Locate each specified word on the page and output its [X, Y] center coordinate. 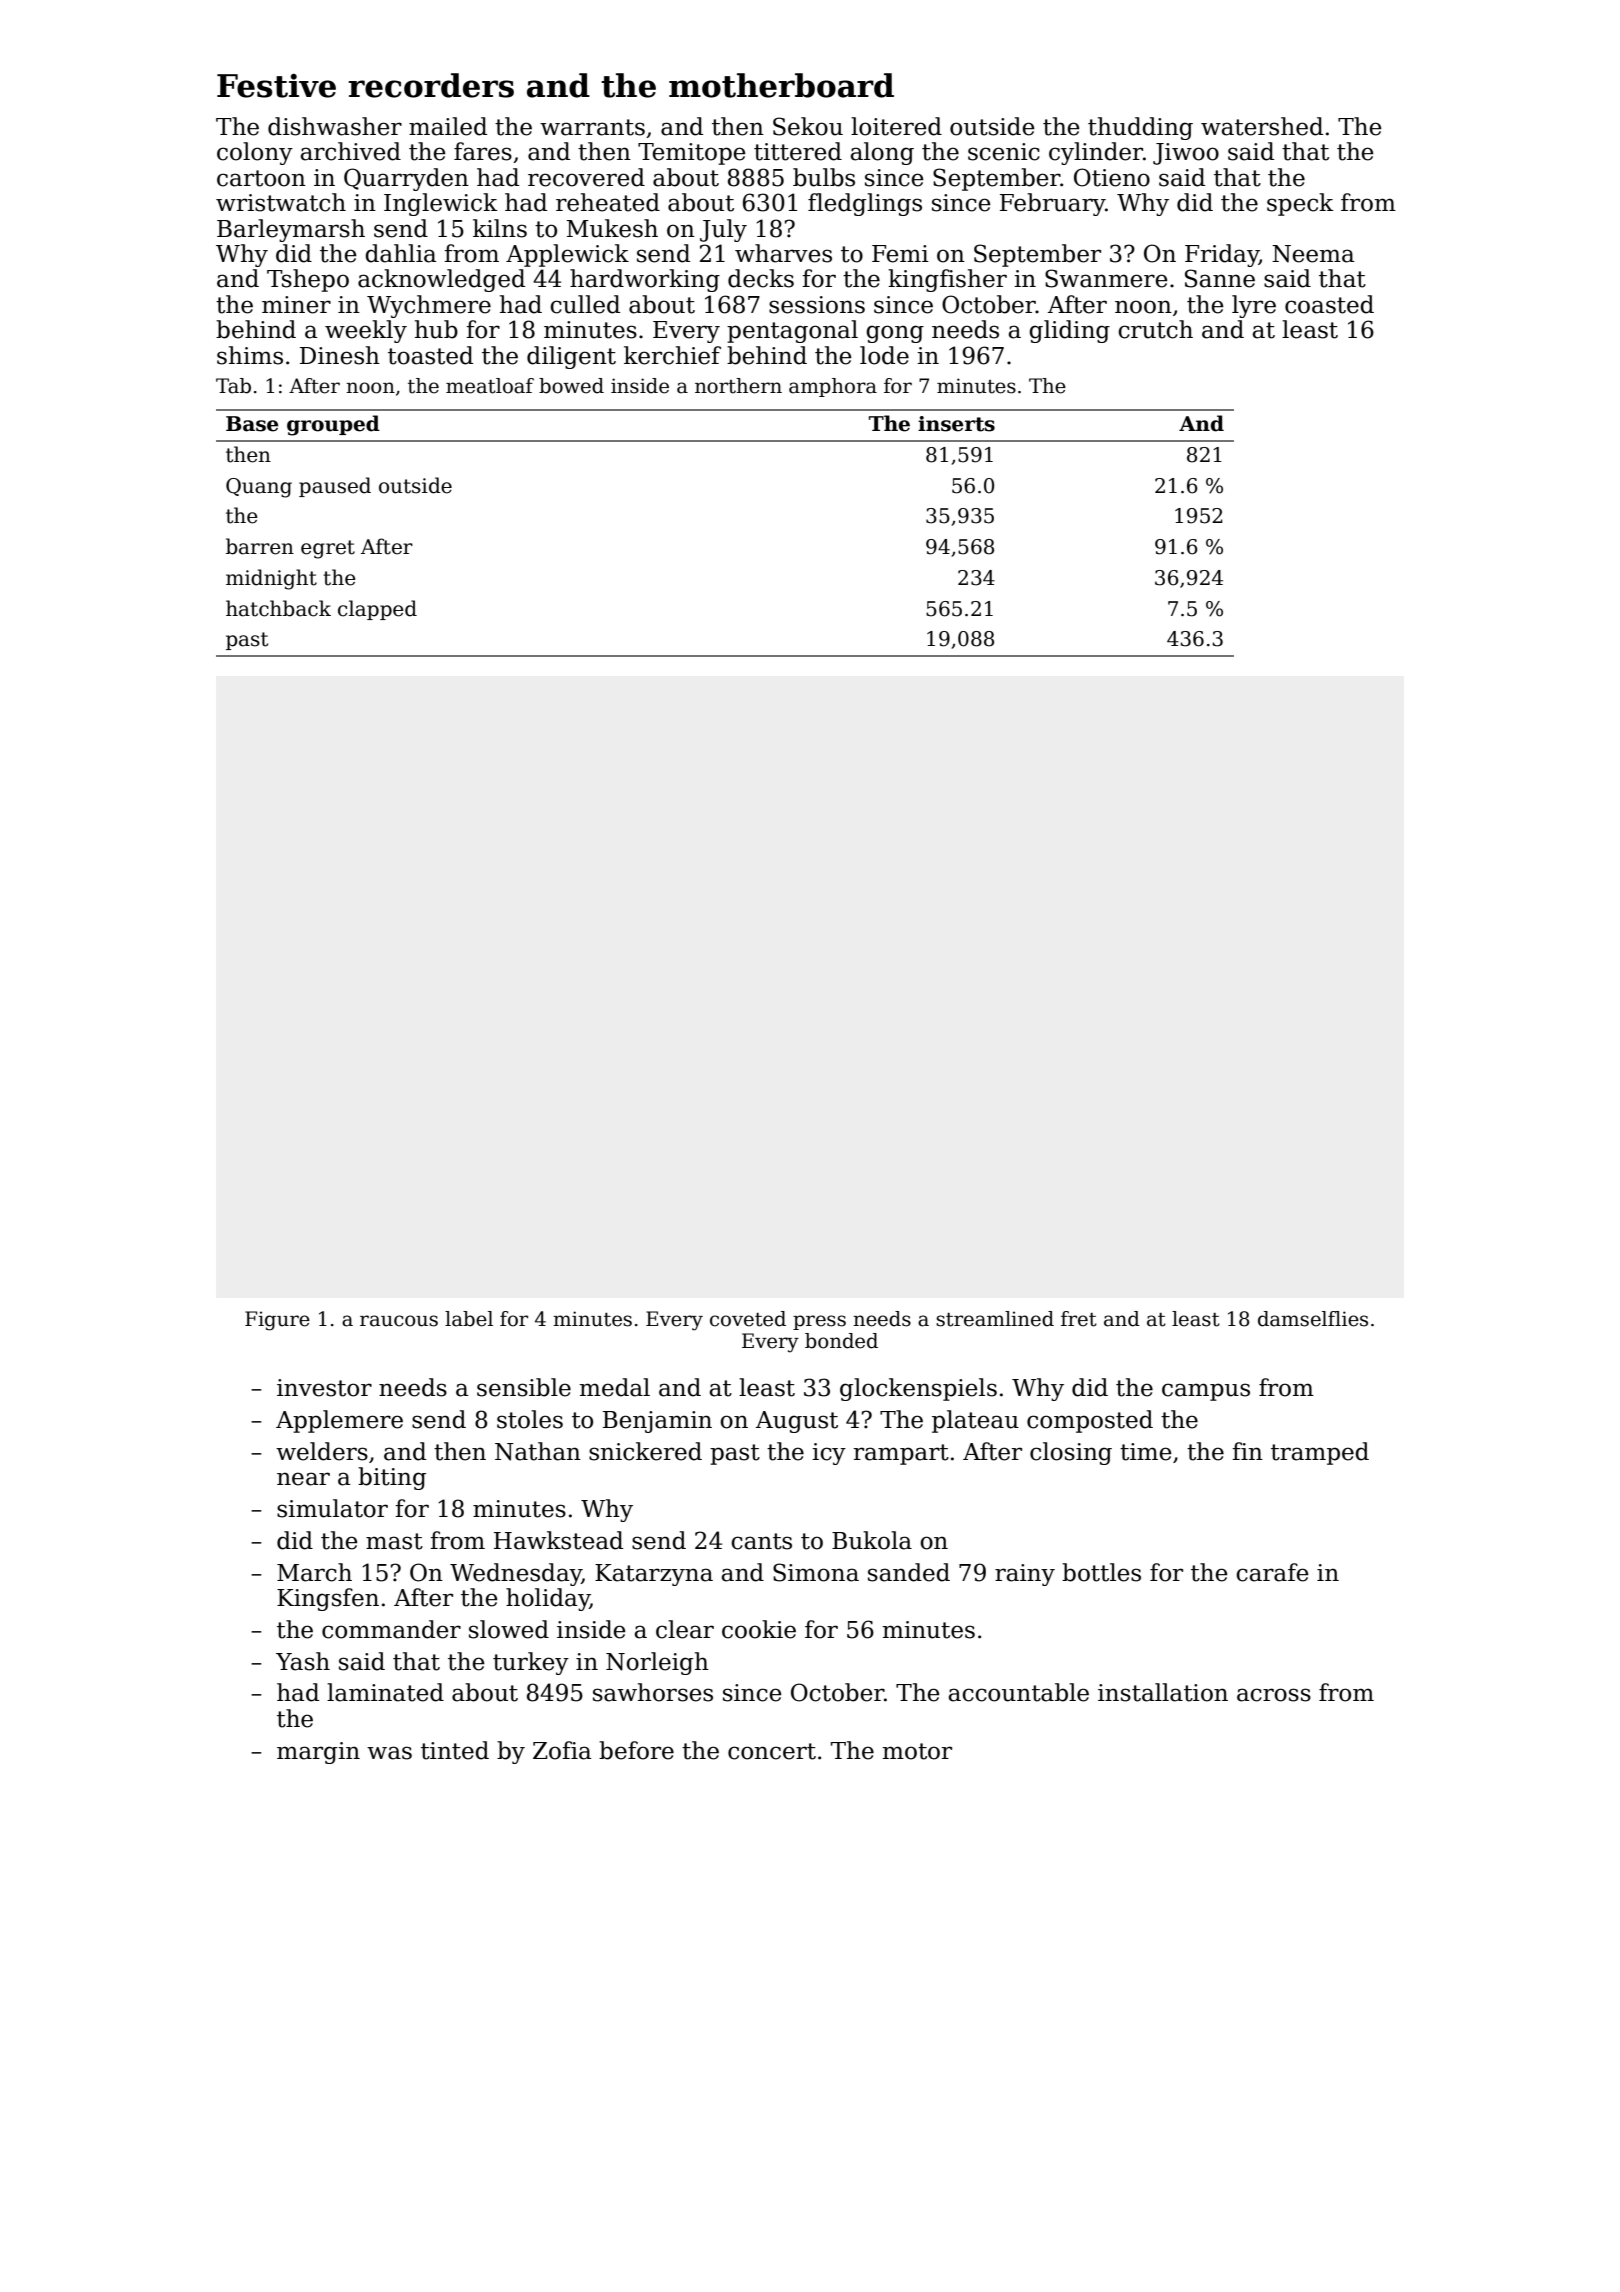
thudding [1140, 128]
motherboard [781, 85]
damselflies [1313, 1319]
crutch [1155, 329]
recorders [431, 85]
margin [318, 1753]
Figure [277, 1321]
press [819, 1322]
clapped [377, 610]
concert [772, 1751]
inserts [956, 424]
